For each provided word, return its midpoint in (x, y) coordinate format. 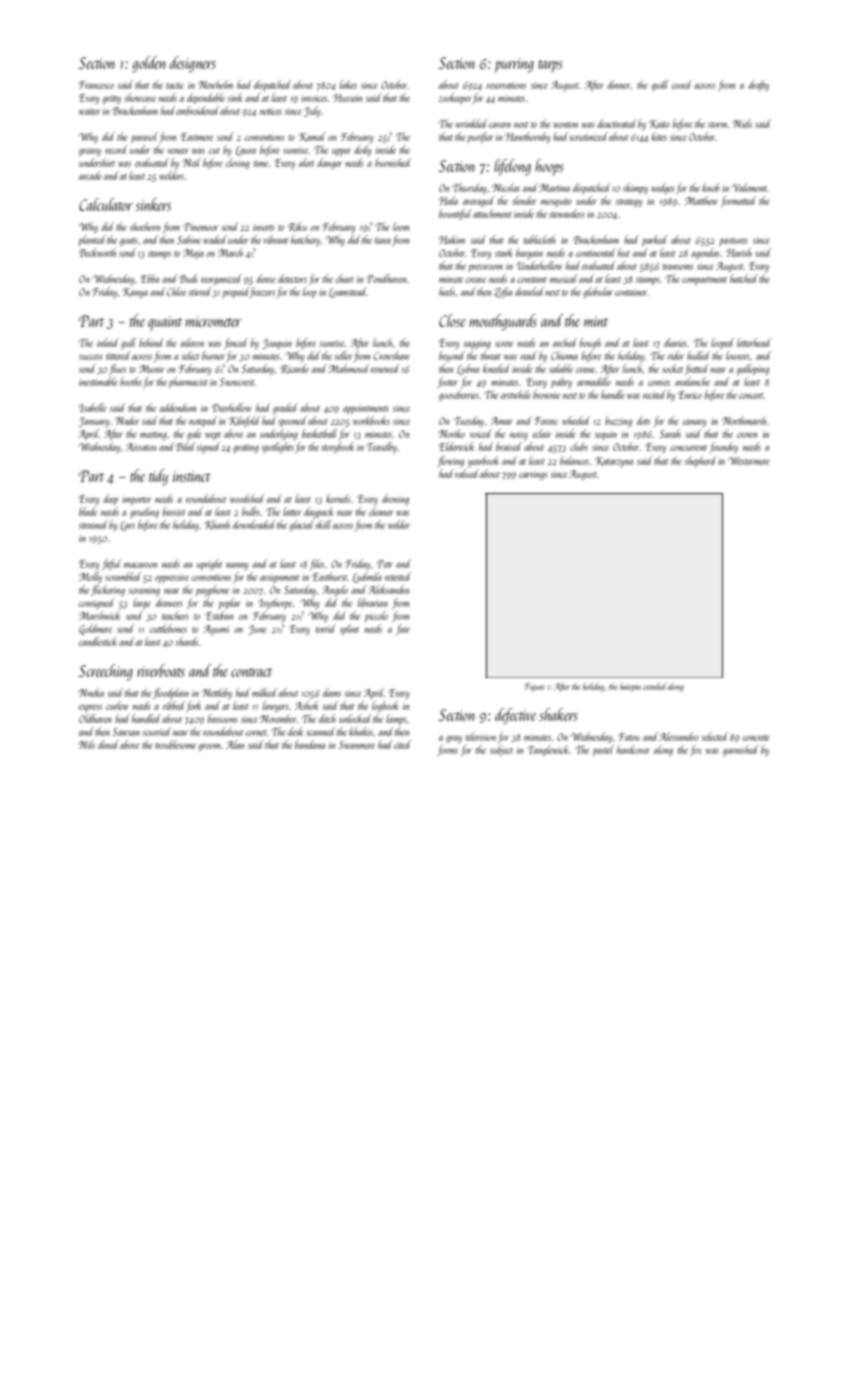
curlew (117, 705)
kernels (338, 498)
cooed (682, 84)
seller (343, 355)
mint (596, 321)
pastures (733, 242)
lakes (348, 84)
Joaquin (277, 344)
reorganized (221, 279)
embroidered (197, 110)
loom (401, 226)
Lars (127, 526)
